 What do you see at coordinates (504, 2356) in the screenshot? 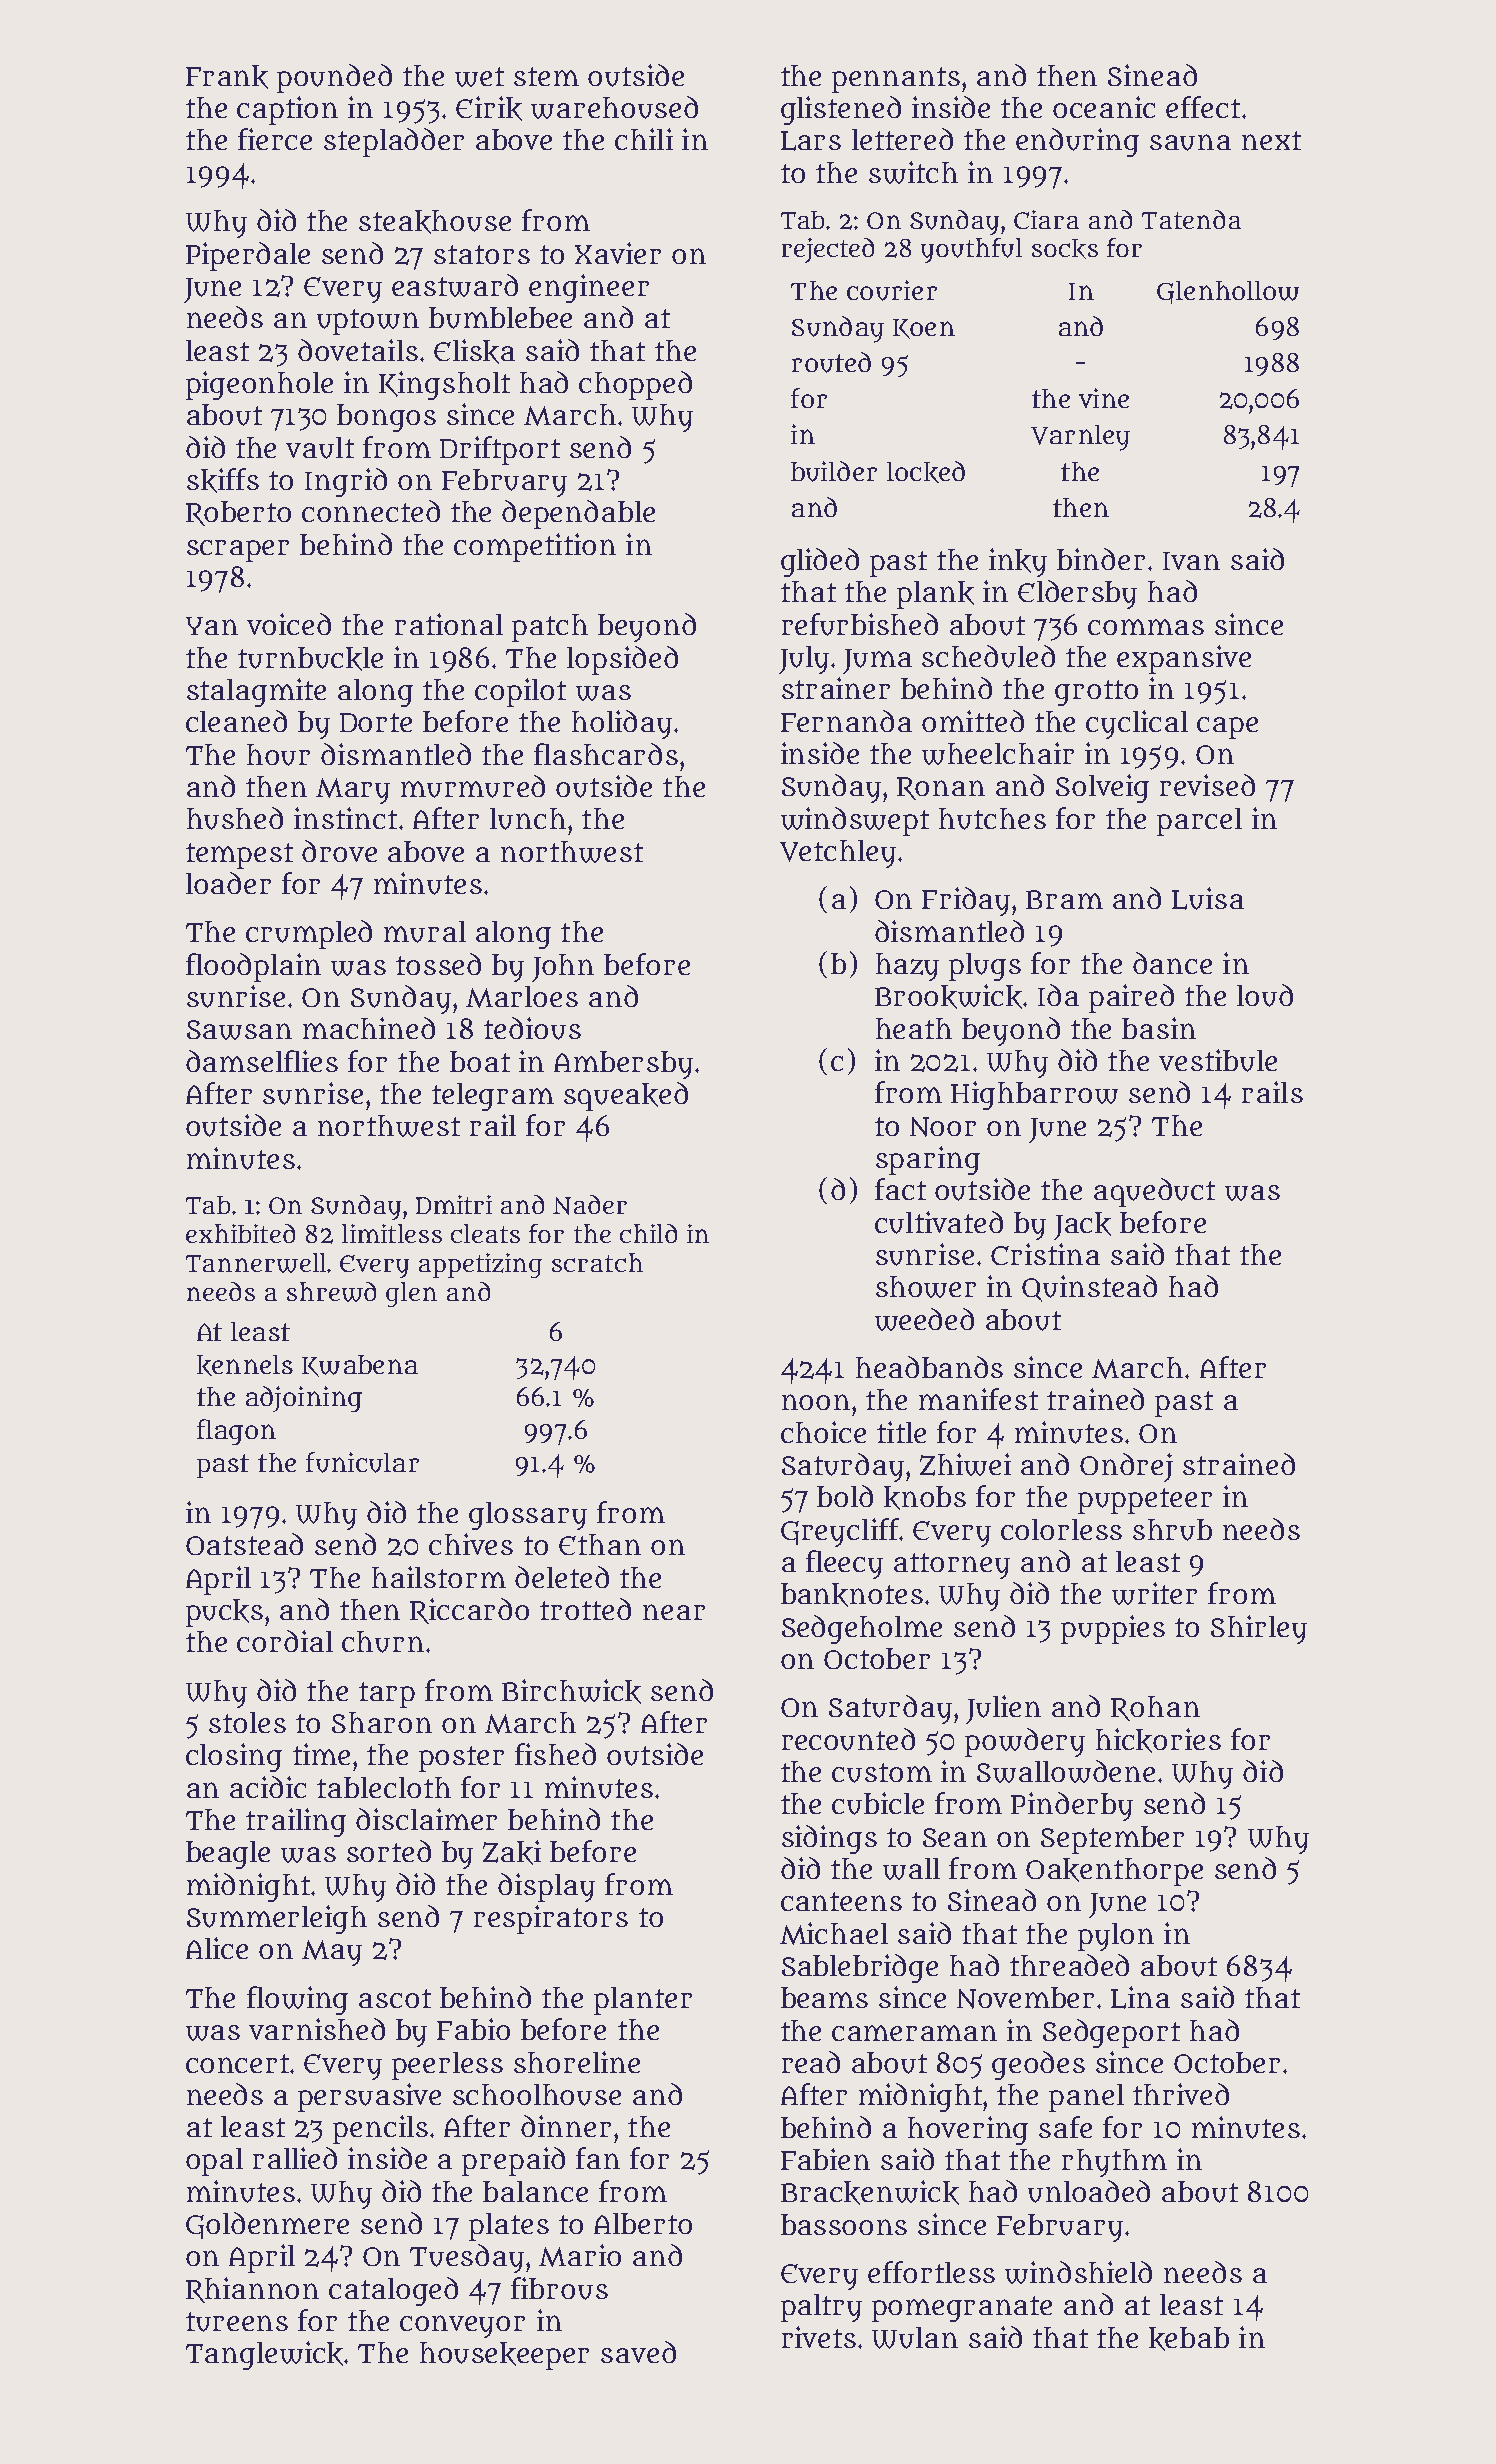
I see `housekeeper` at bounding box center [504, 2356].
